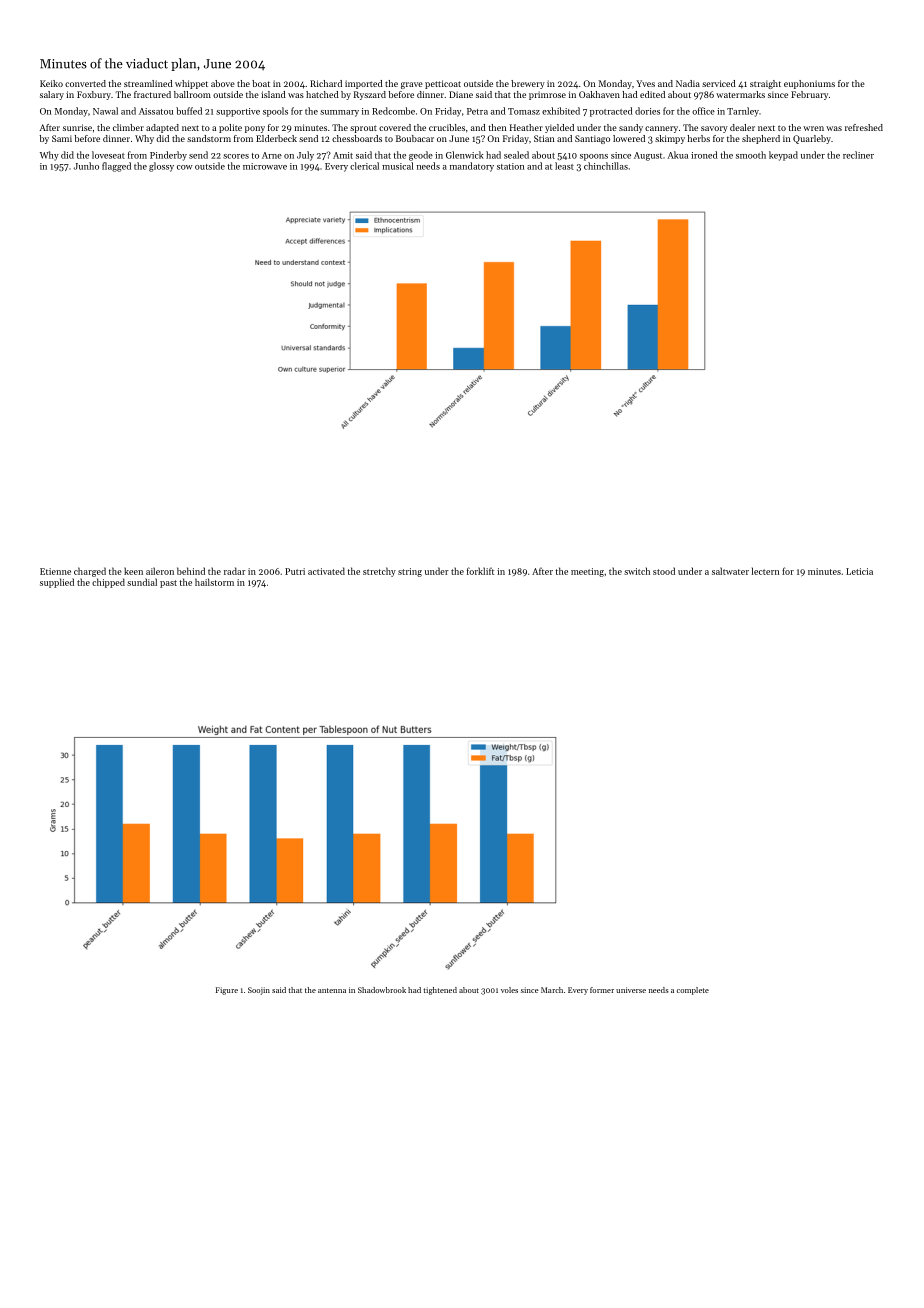 This screenshot has height=1308, width=924. Describe the element at coordinates (765, 84) in the screenshot. I see `straight` at that location.
